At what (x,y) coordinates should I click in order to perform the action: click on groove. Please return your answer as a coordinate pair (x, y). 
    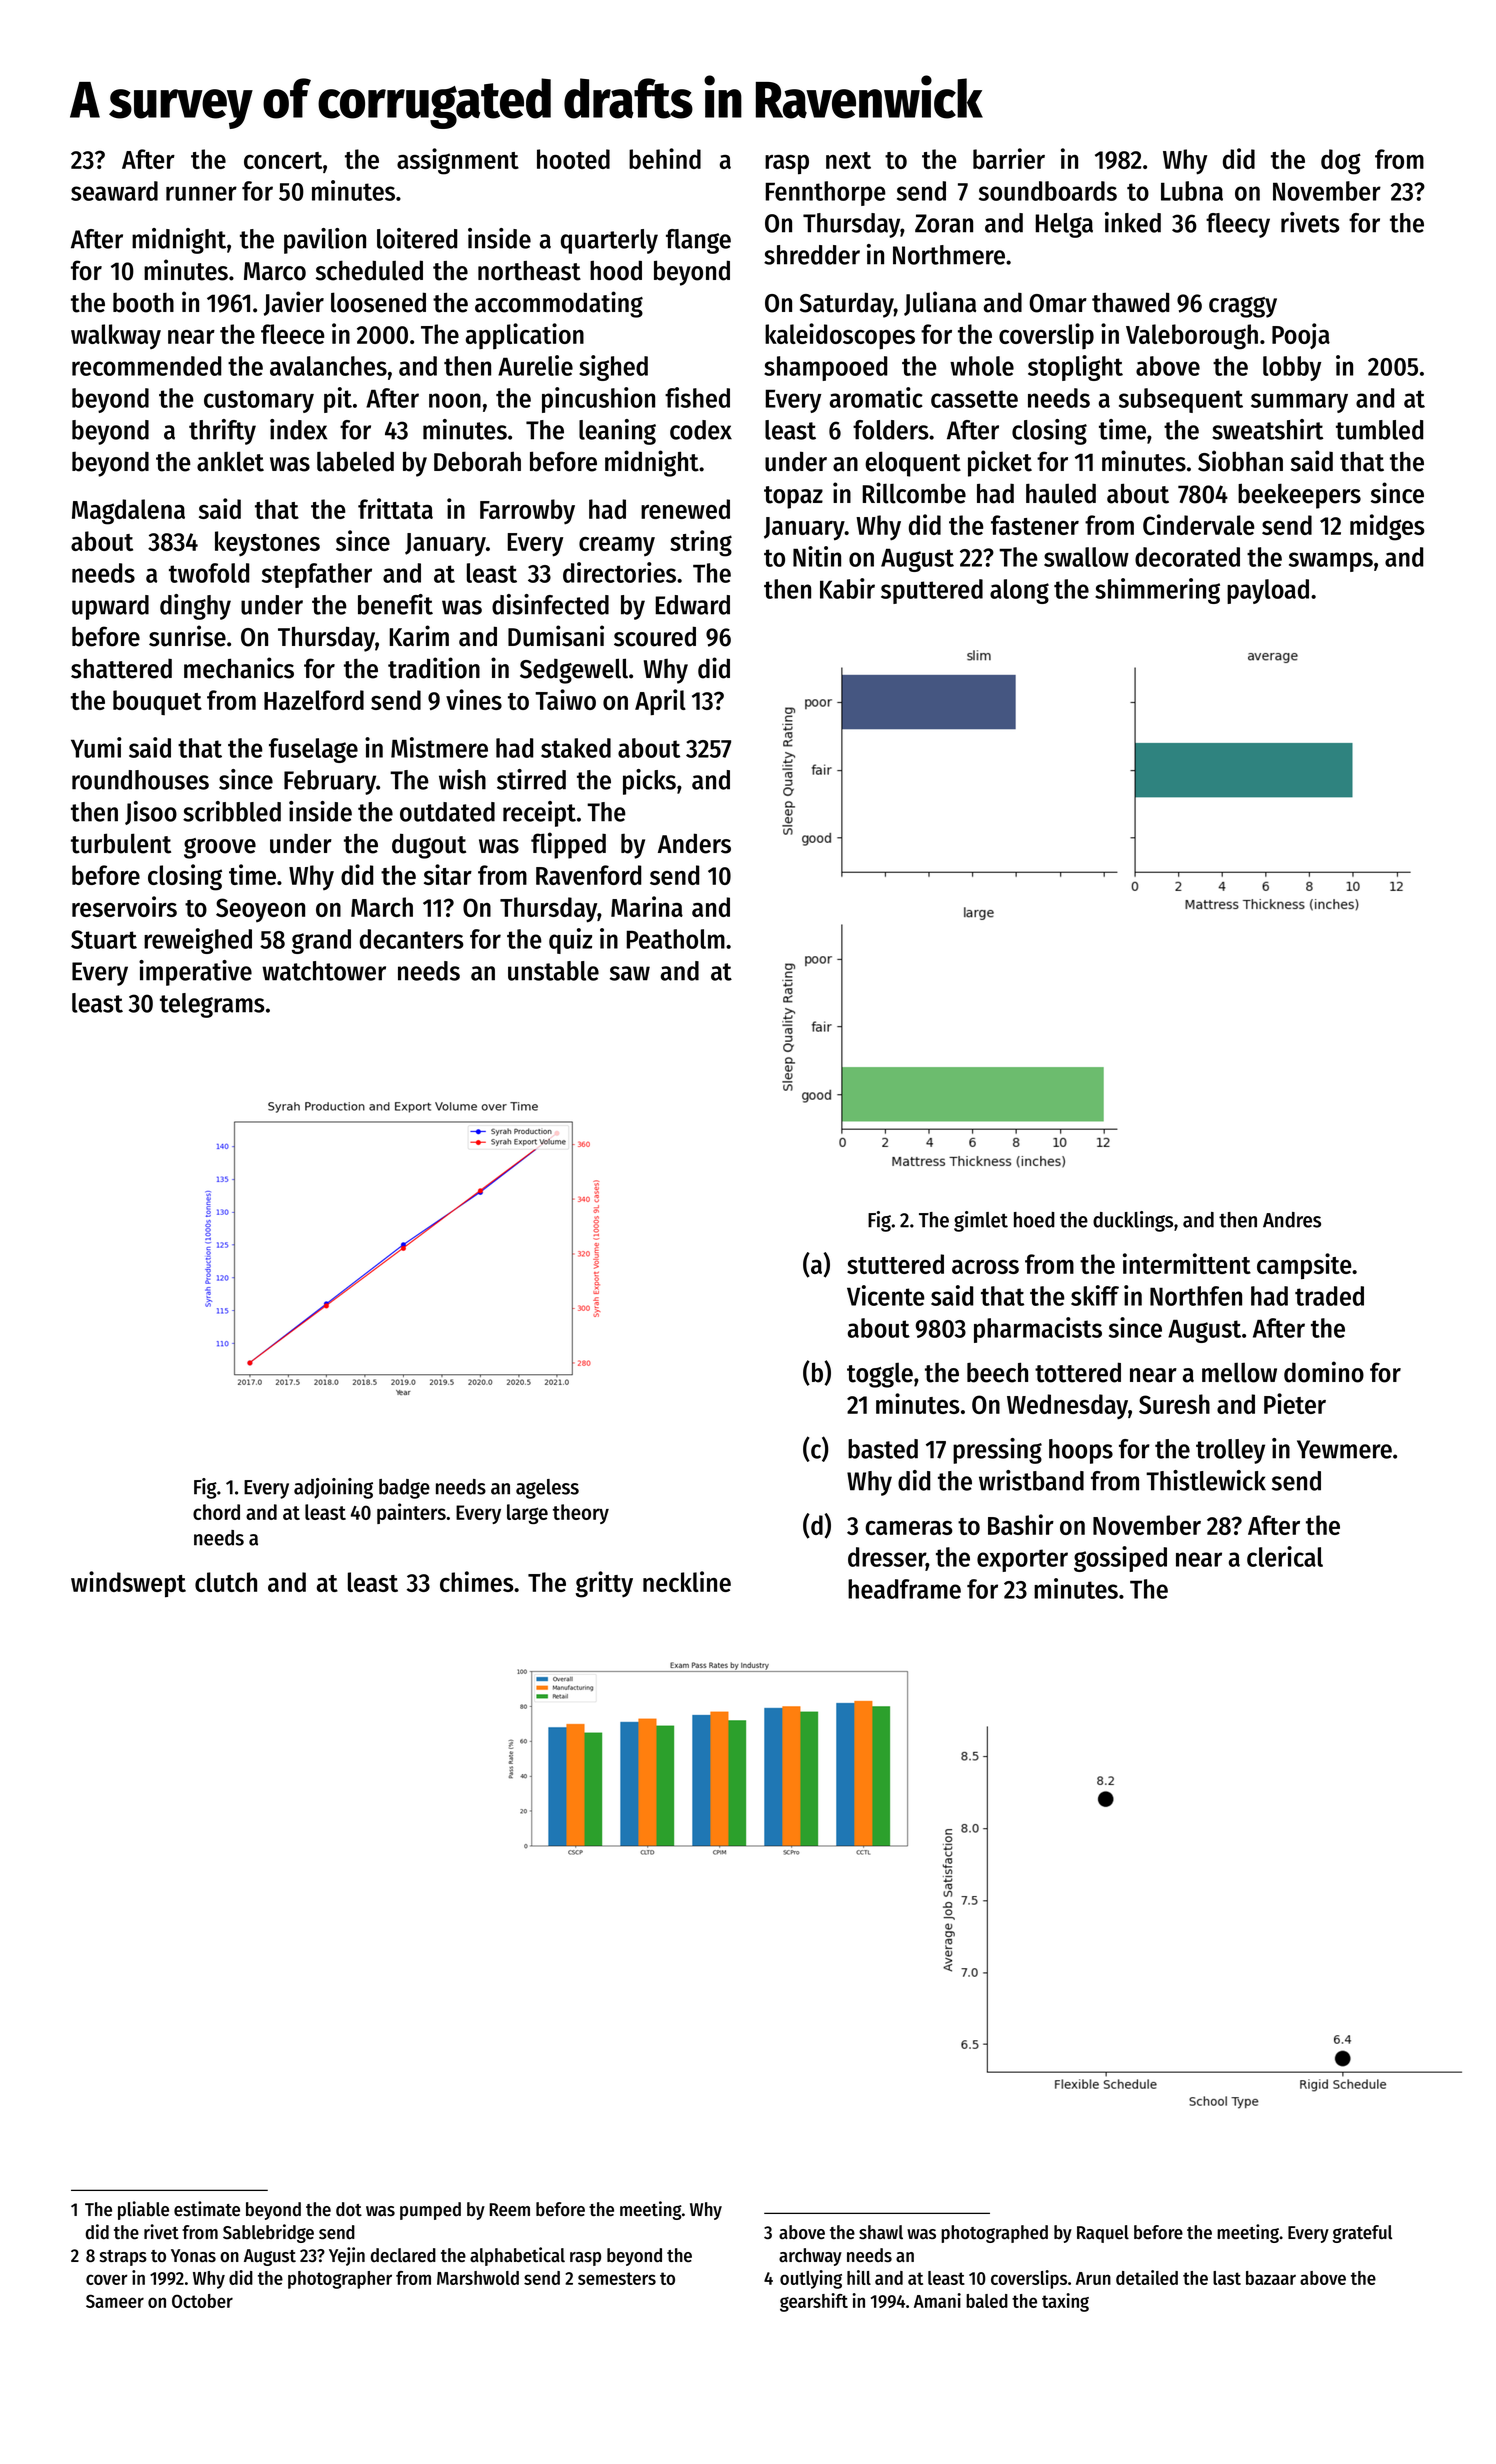
    Looking at the image, I should click on (220, 848).
